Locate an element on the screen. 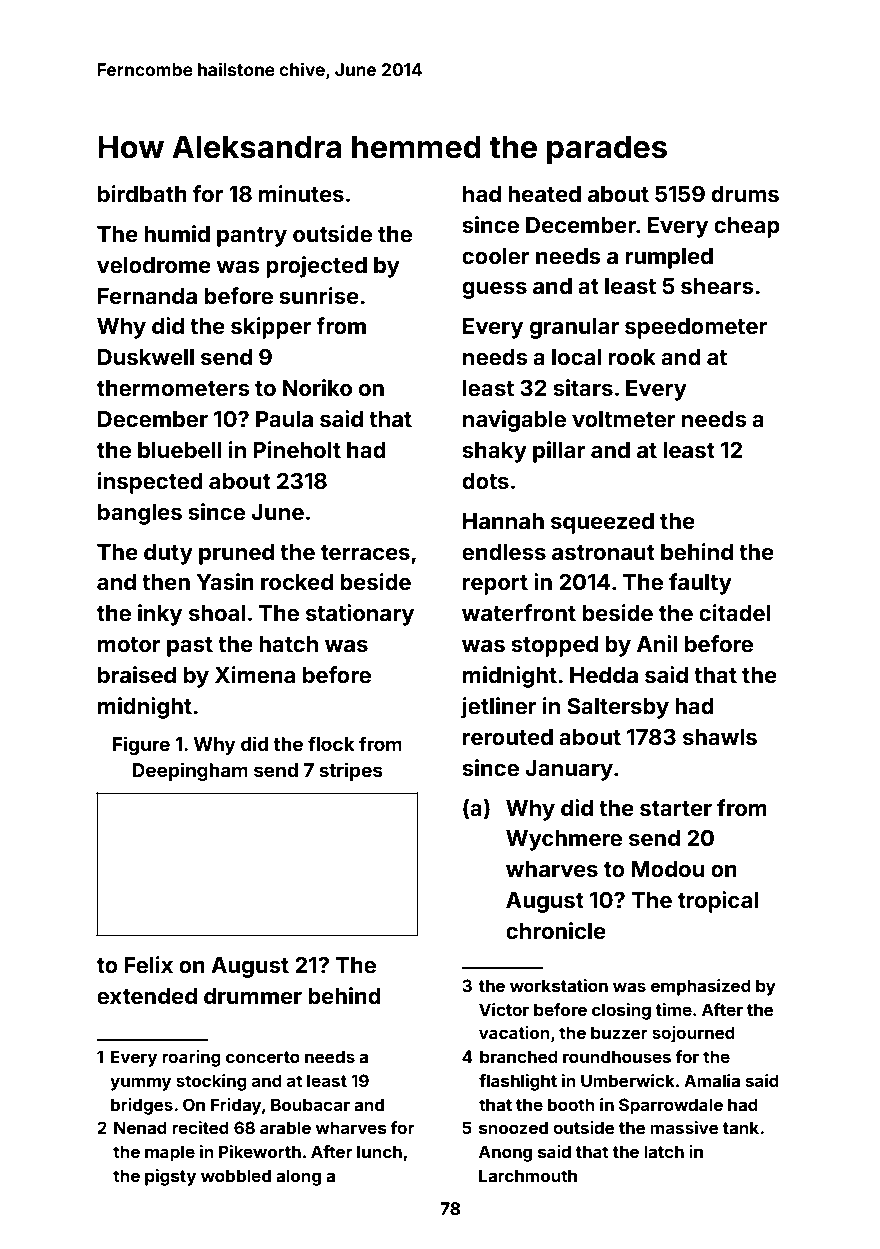 The width and height of the screenshot is (880, 1249). drums is located at coordinates (745, 194).
